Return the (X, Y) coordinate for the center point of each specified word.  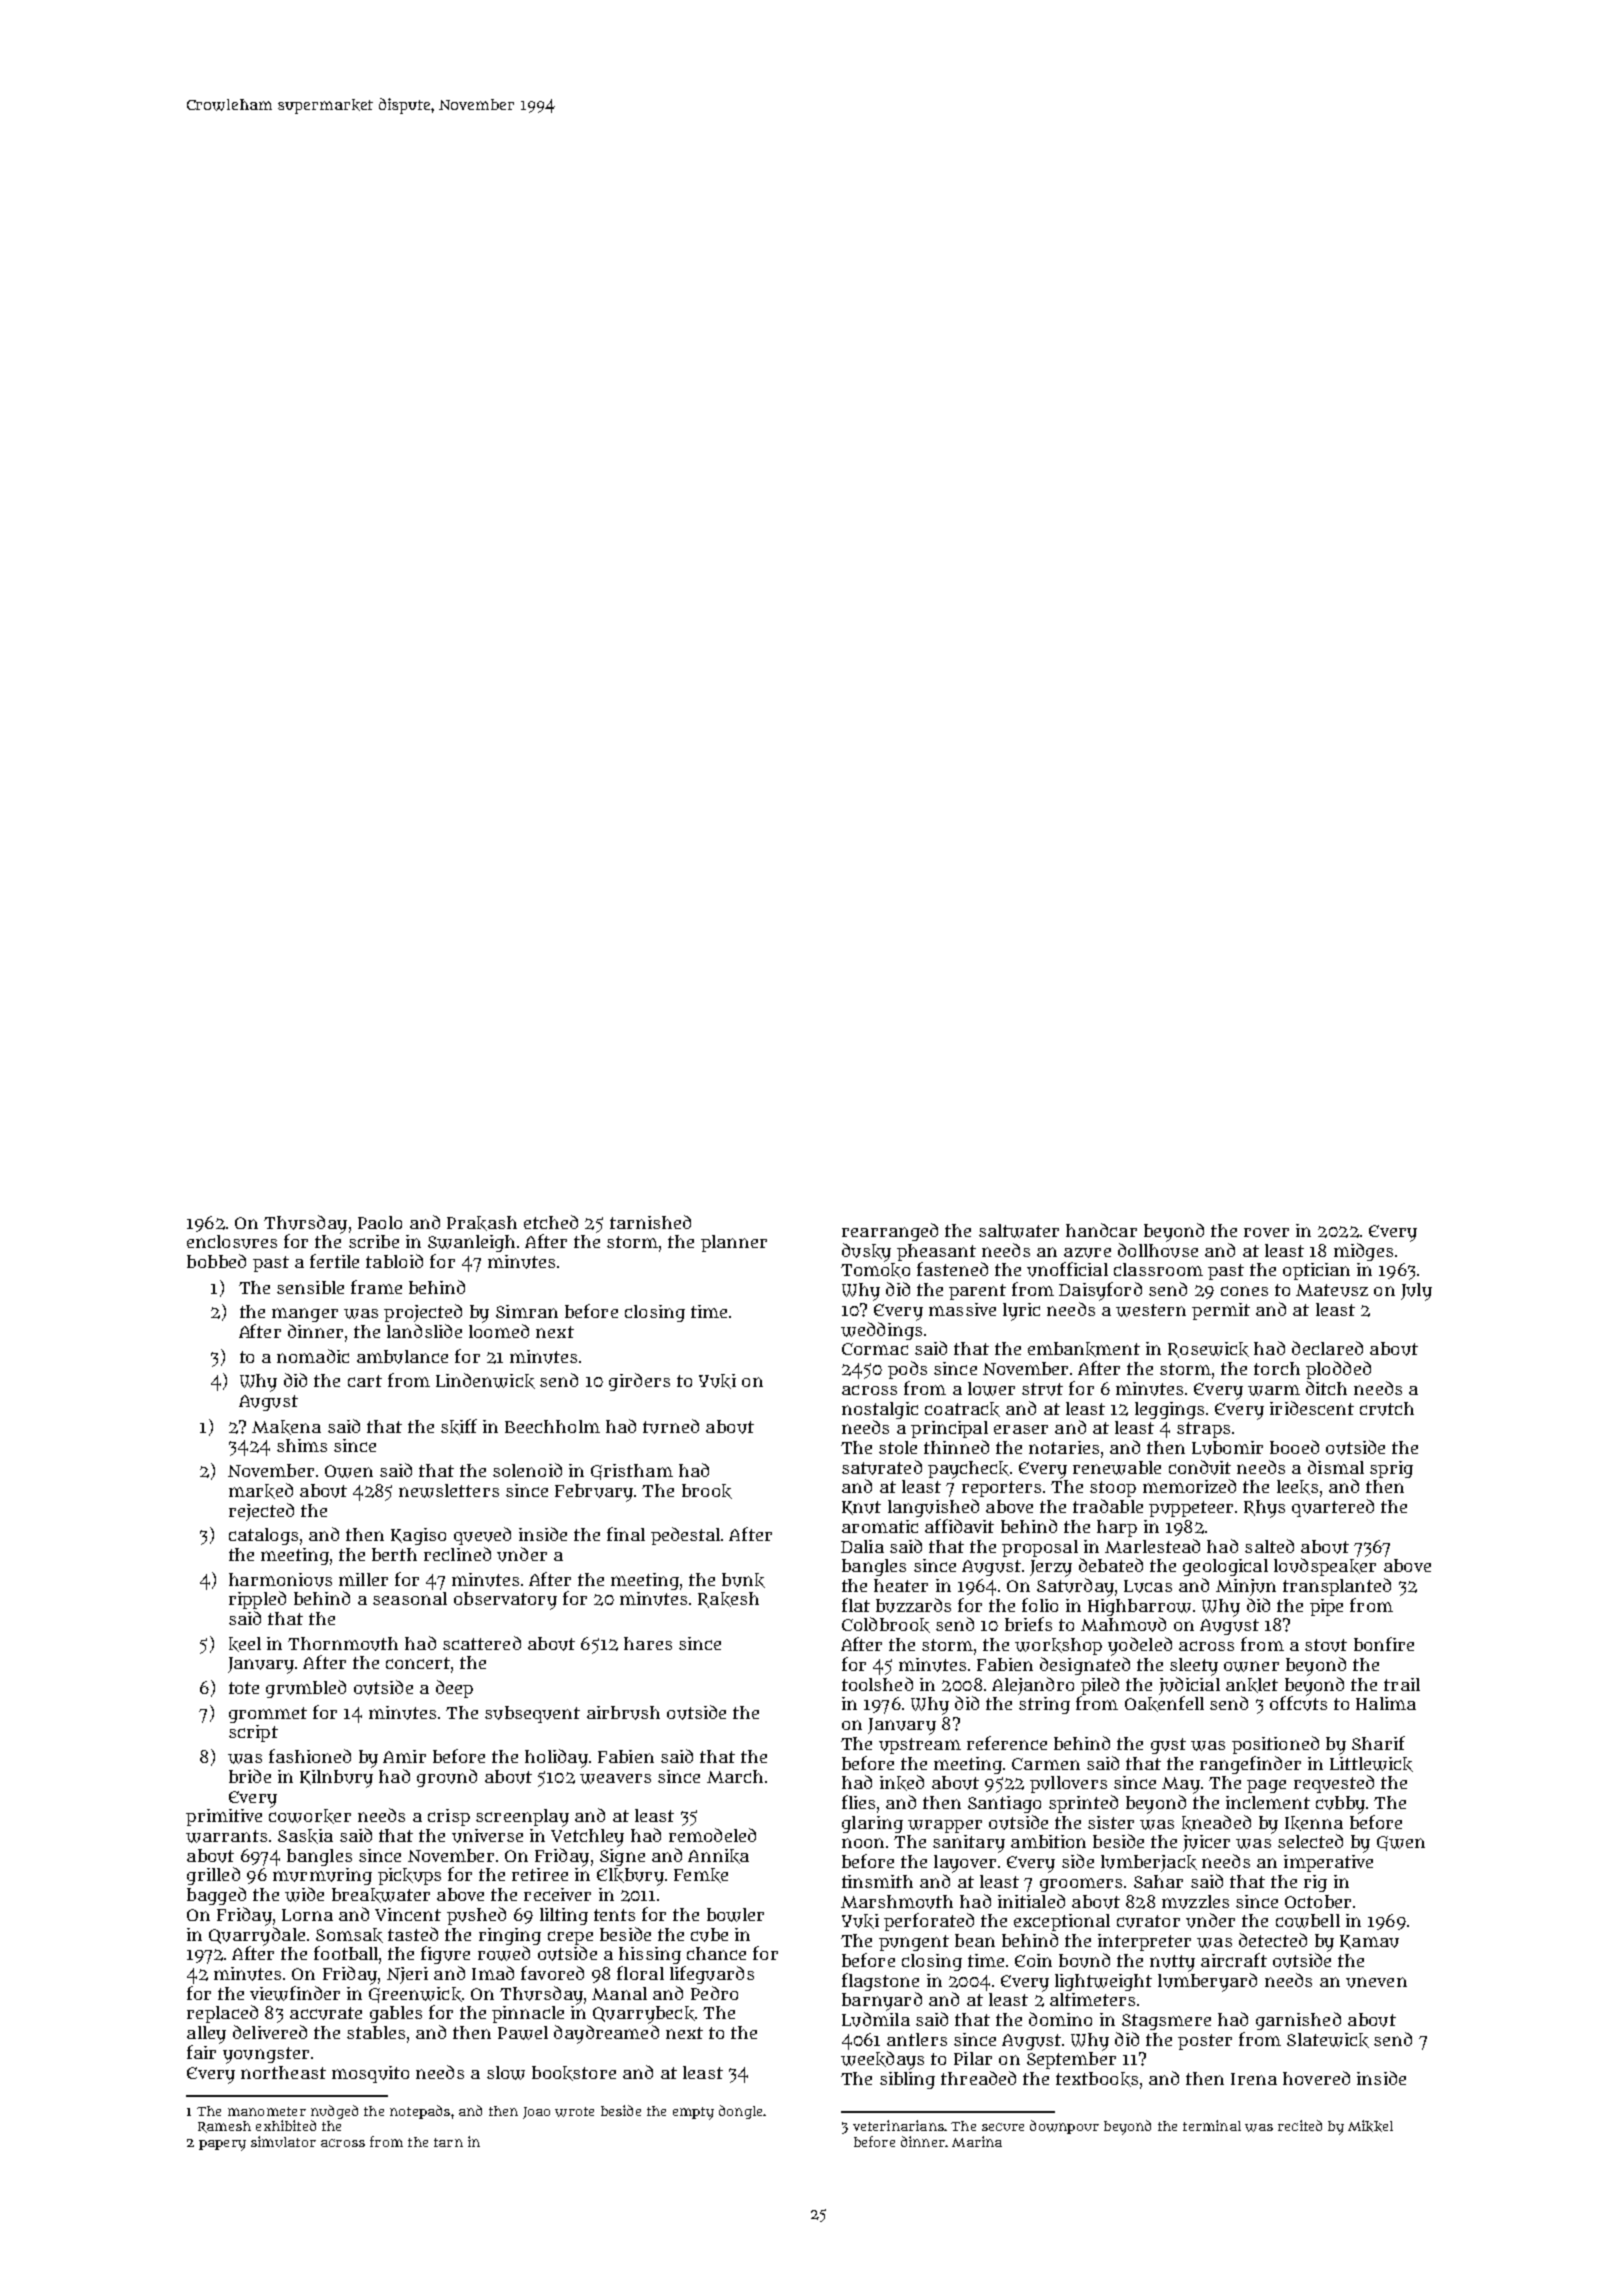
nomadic (313, 1356)
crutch (1387, 1409)
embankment (1084, 1349)
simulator (283, 2141)
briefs (1028, 1624)
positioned (1275, 1745)
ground (447, 1778)
